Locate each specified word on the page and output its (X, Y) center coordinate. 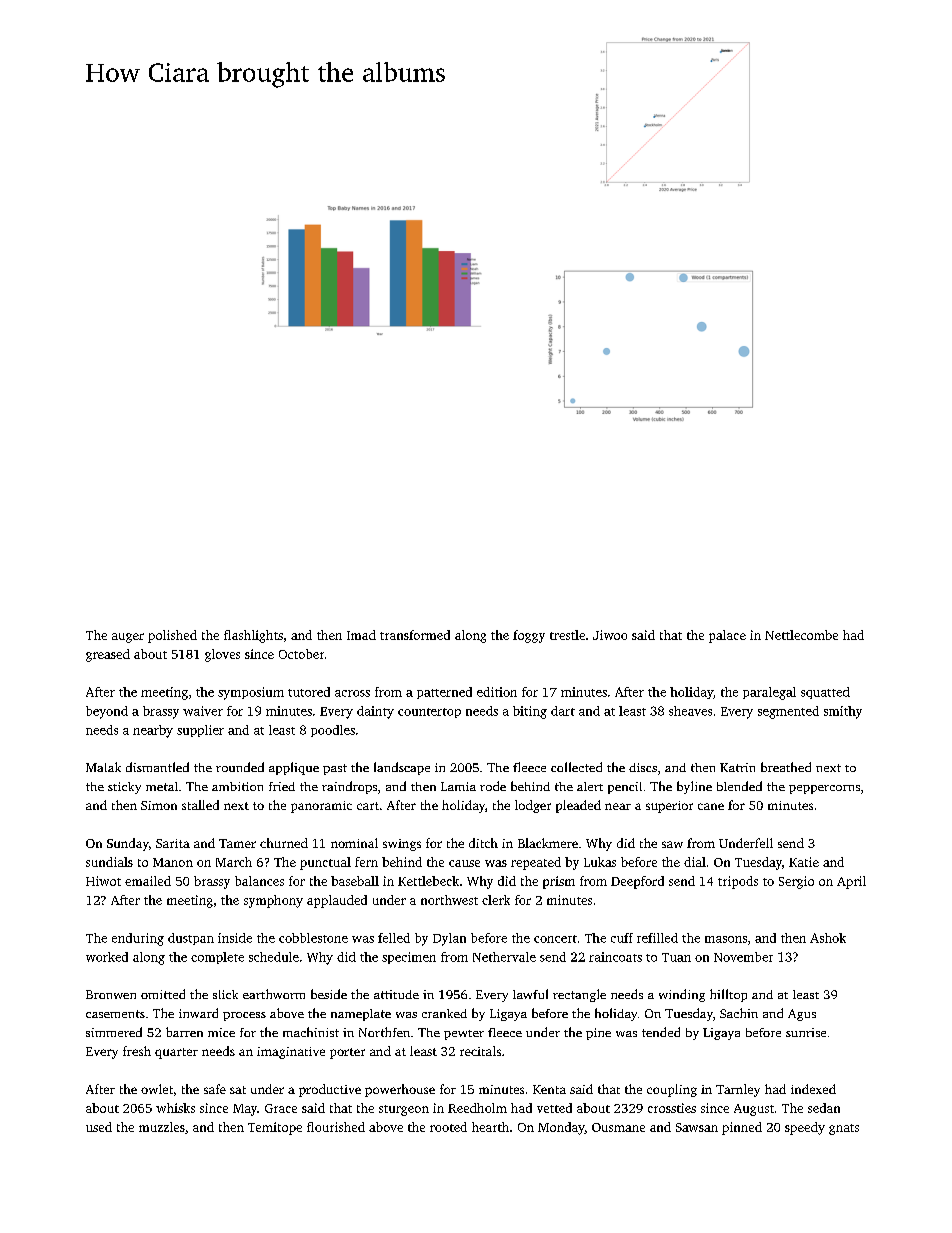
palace (727, 636)
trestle (567, 635)
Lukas (600, 862)
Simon (159, 805)
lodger (533, 806)
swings (402, 845)
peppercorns (824, 789)
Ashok (828, 938)
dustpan (191, 939)
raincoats (615, 957)
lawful (530, 994)
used (99, 1127)
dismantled (157, 767)
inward (198, 1013)
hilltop (728, 995)
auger (128, 638)
